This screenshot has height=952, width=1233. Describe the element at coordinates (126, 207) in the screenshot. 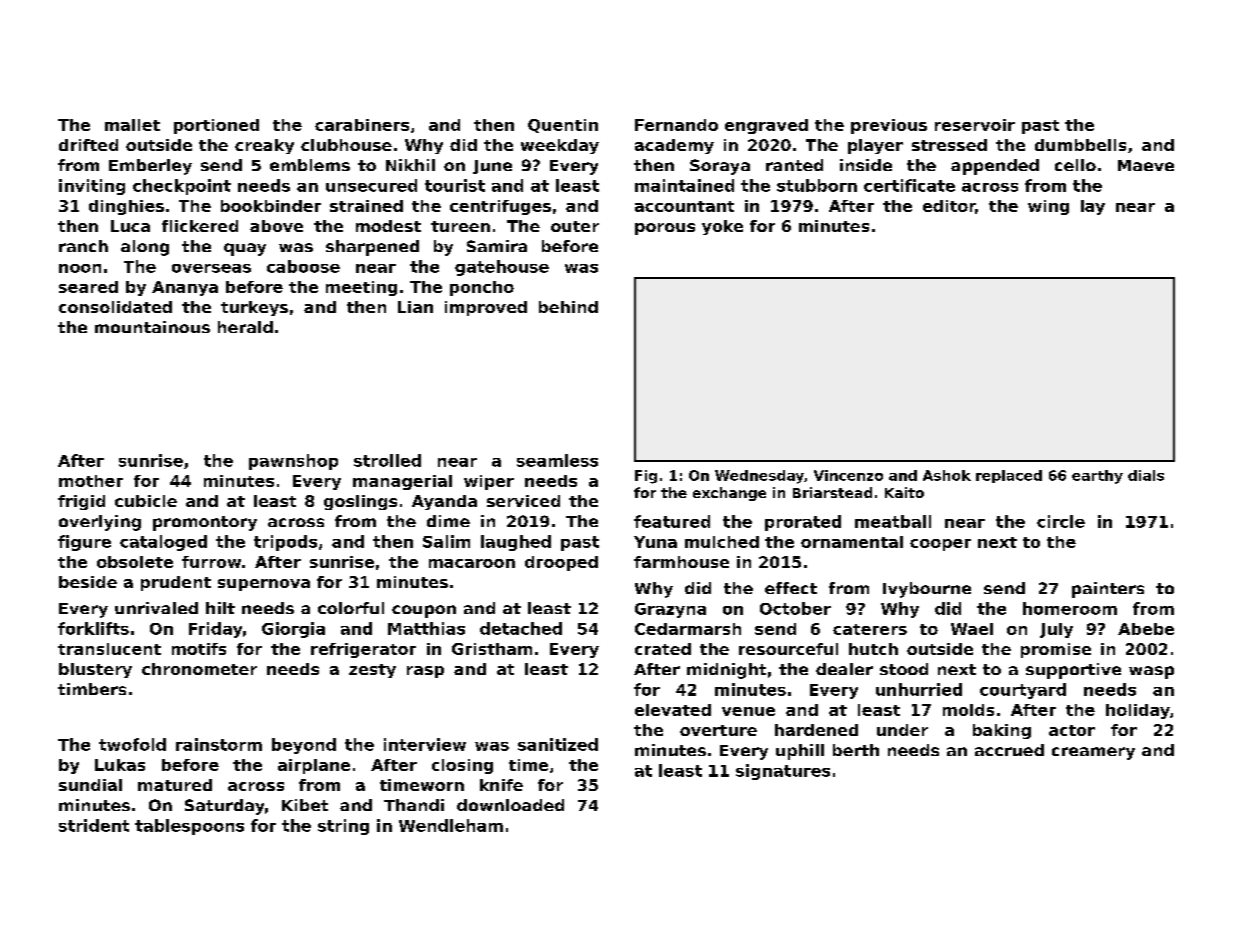

I see `dinghies` at that location.
